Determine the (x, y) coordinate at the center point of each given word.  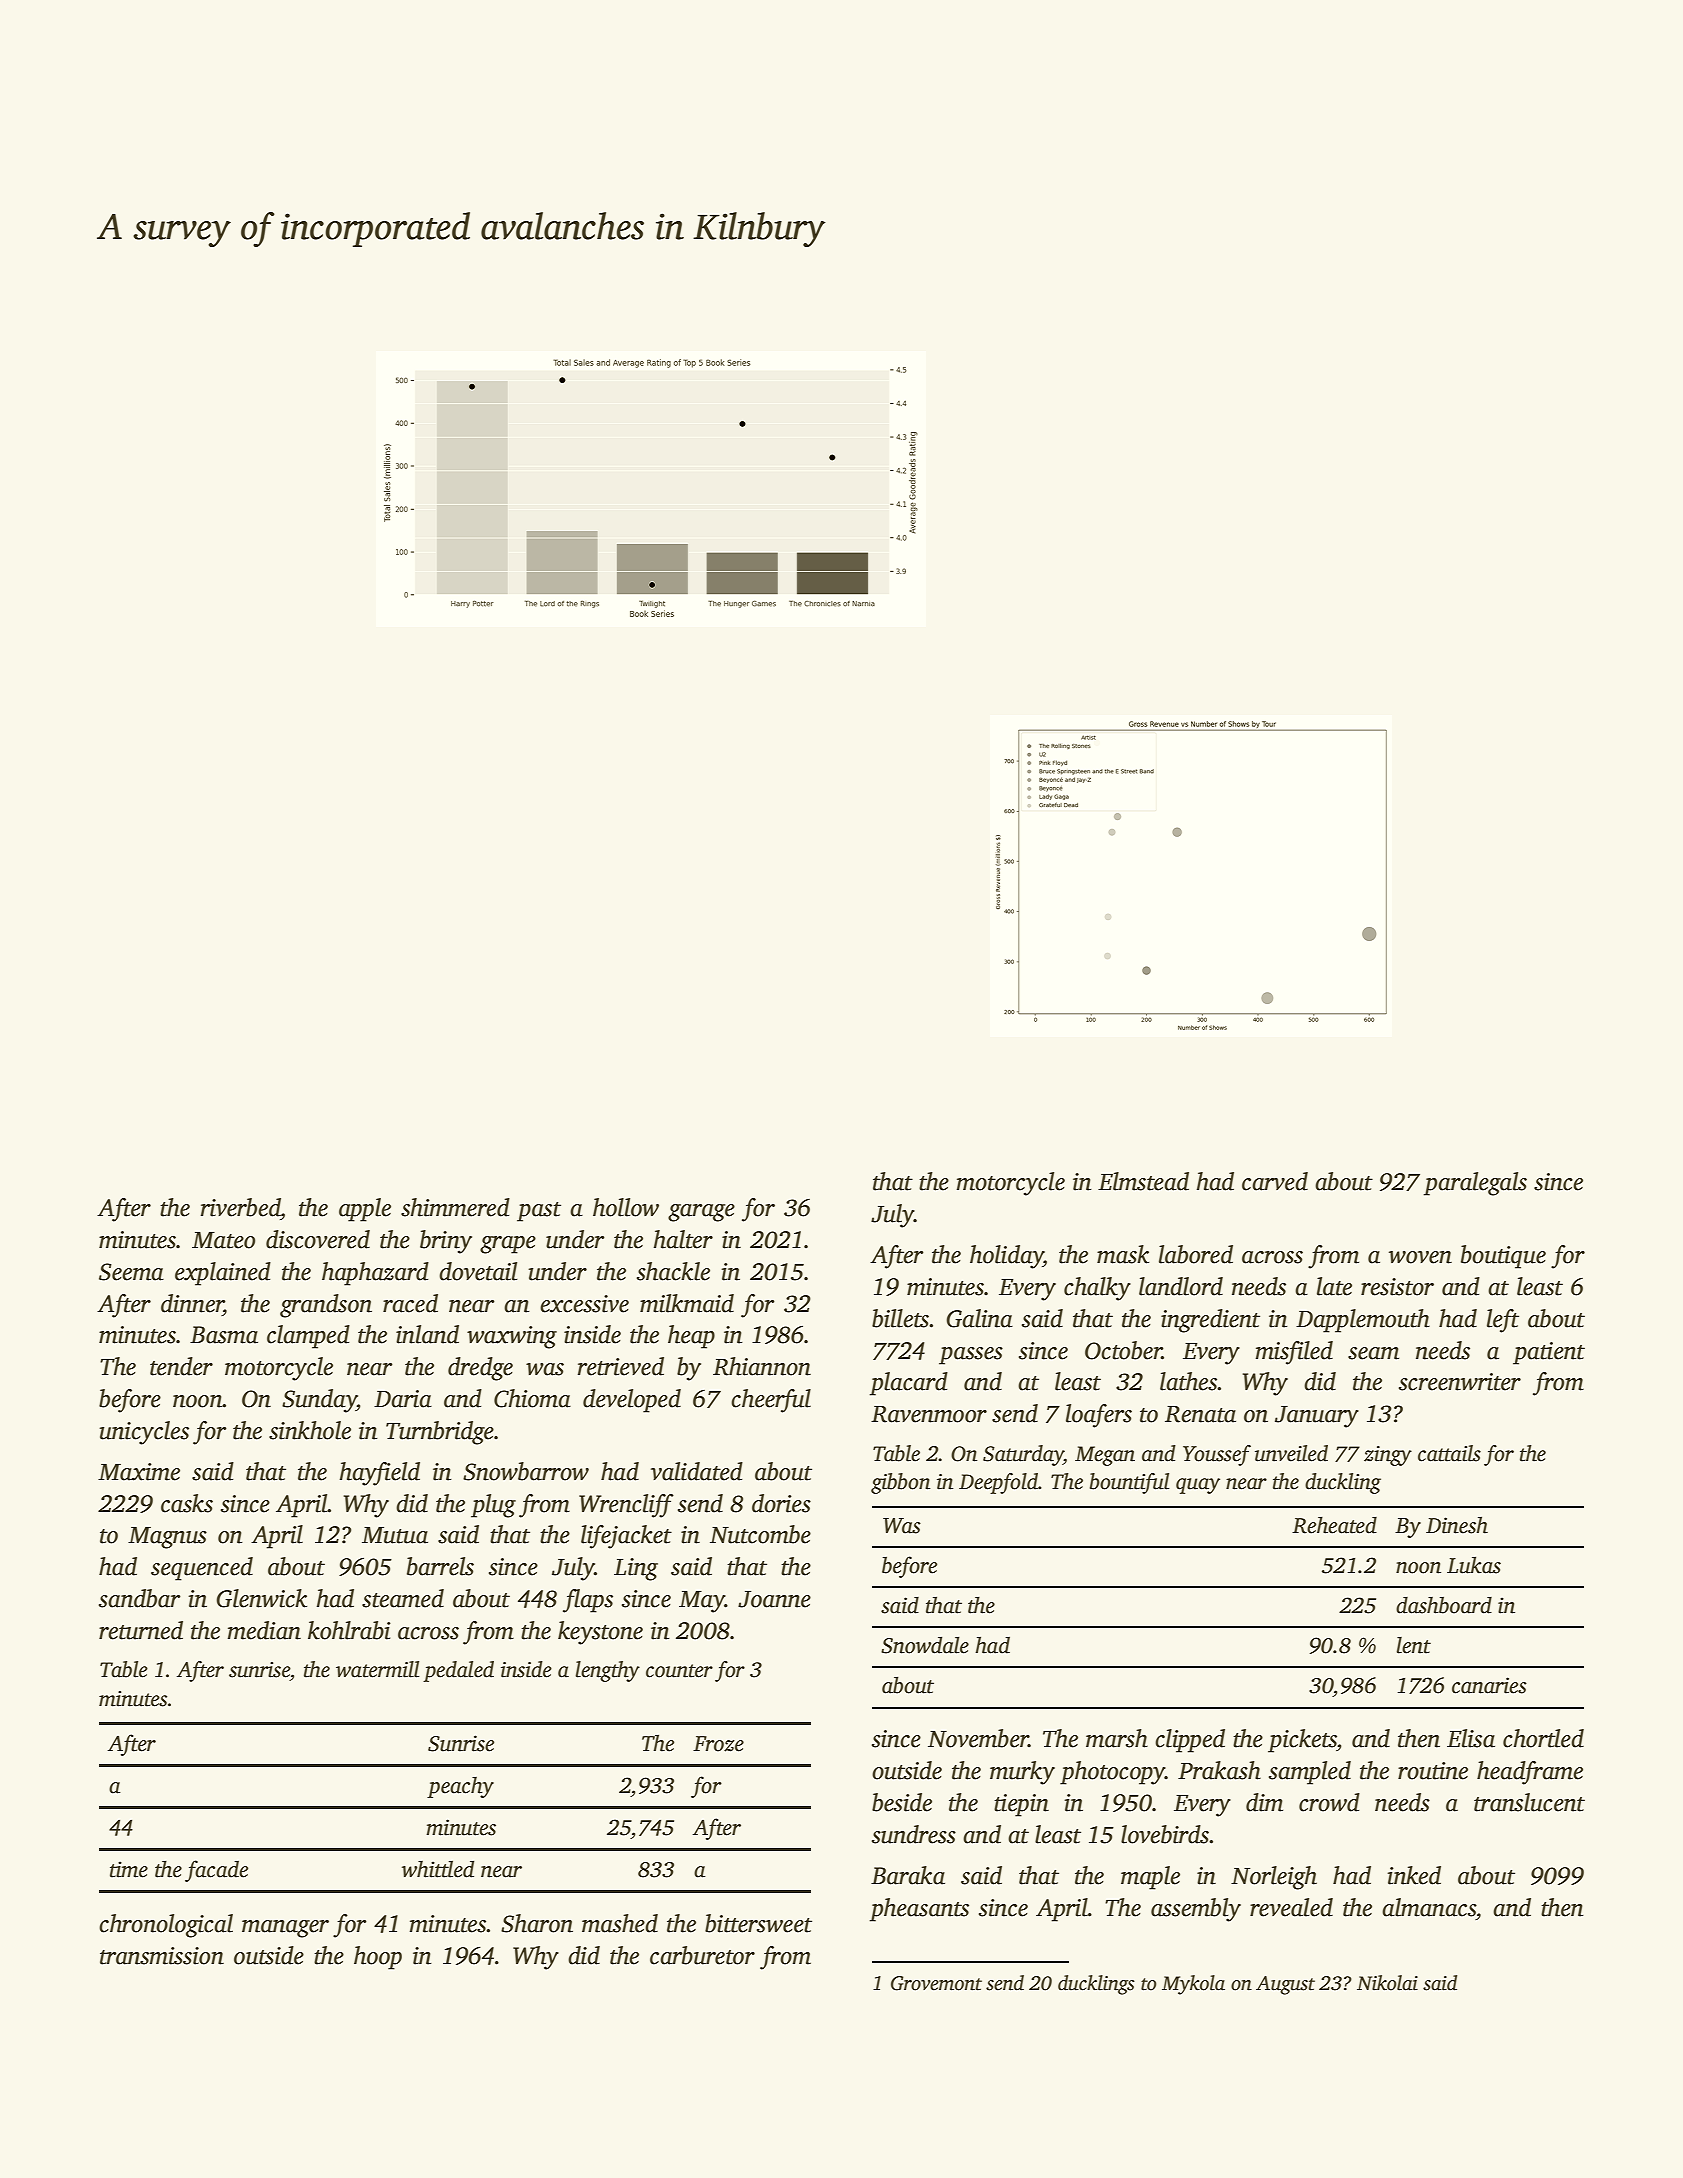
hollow (626, 1207)
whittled (438, 1869)
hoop (378, 1958)
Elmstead (1143, 1181)
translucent (1529, 1802)
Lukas (1474, 1565)
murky (1022, 1773)
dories (781, 1503)
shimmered (455, 1207)
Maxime (139, 1472)
